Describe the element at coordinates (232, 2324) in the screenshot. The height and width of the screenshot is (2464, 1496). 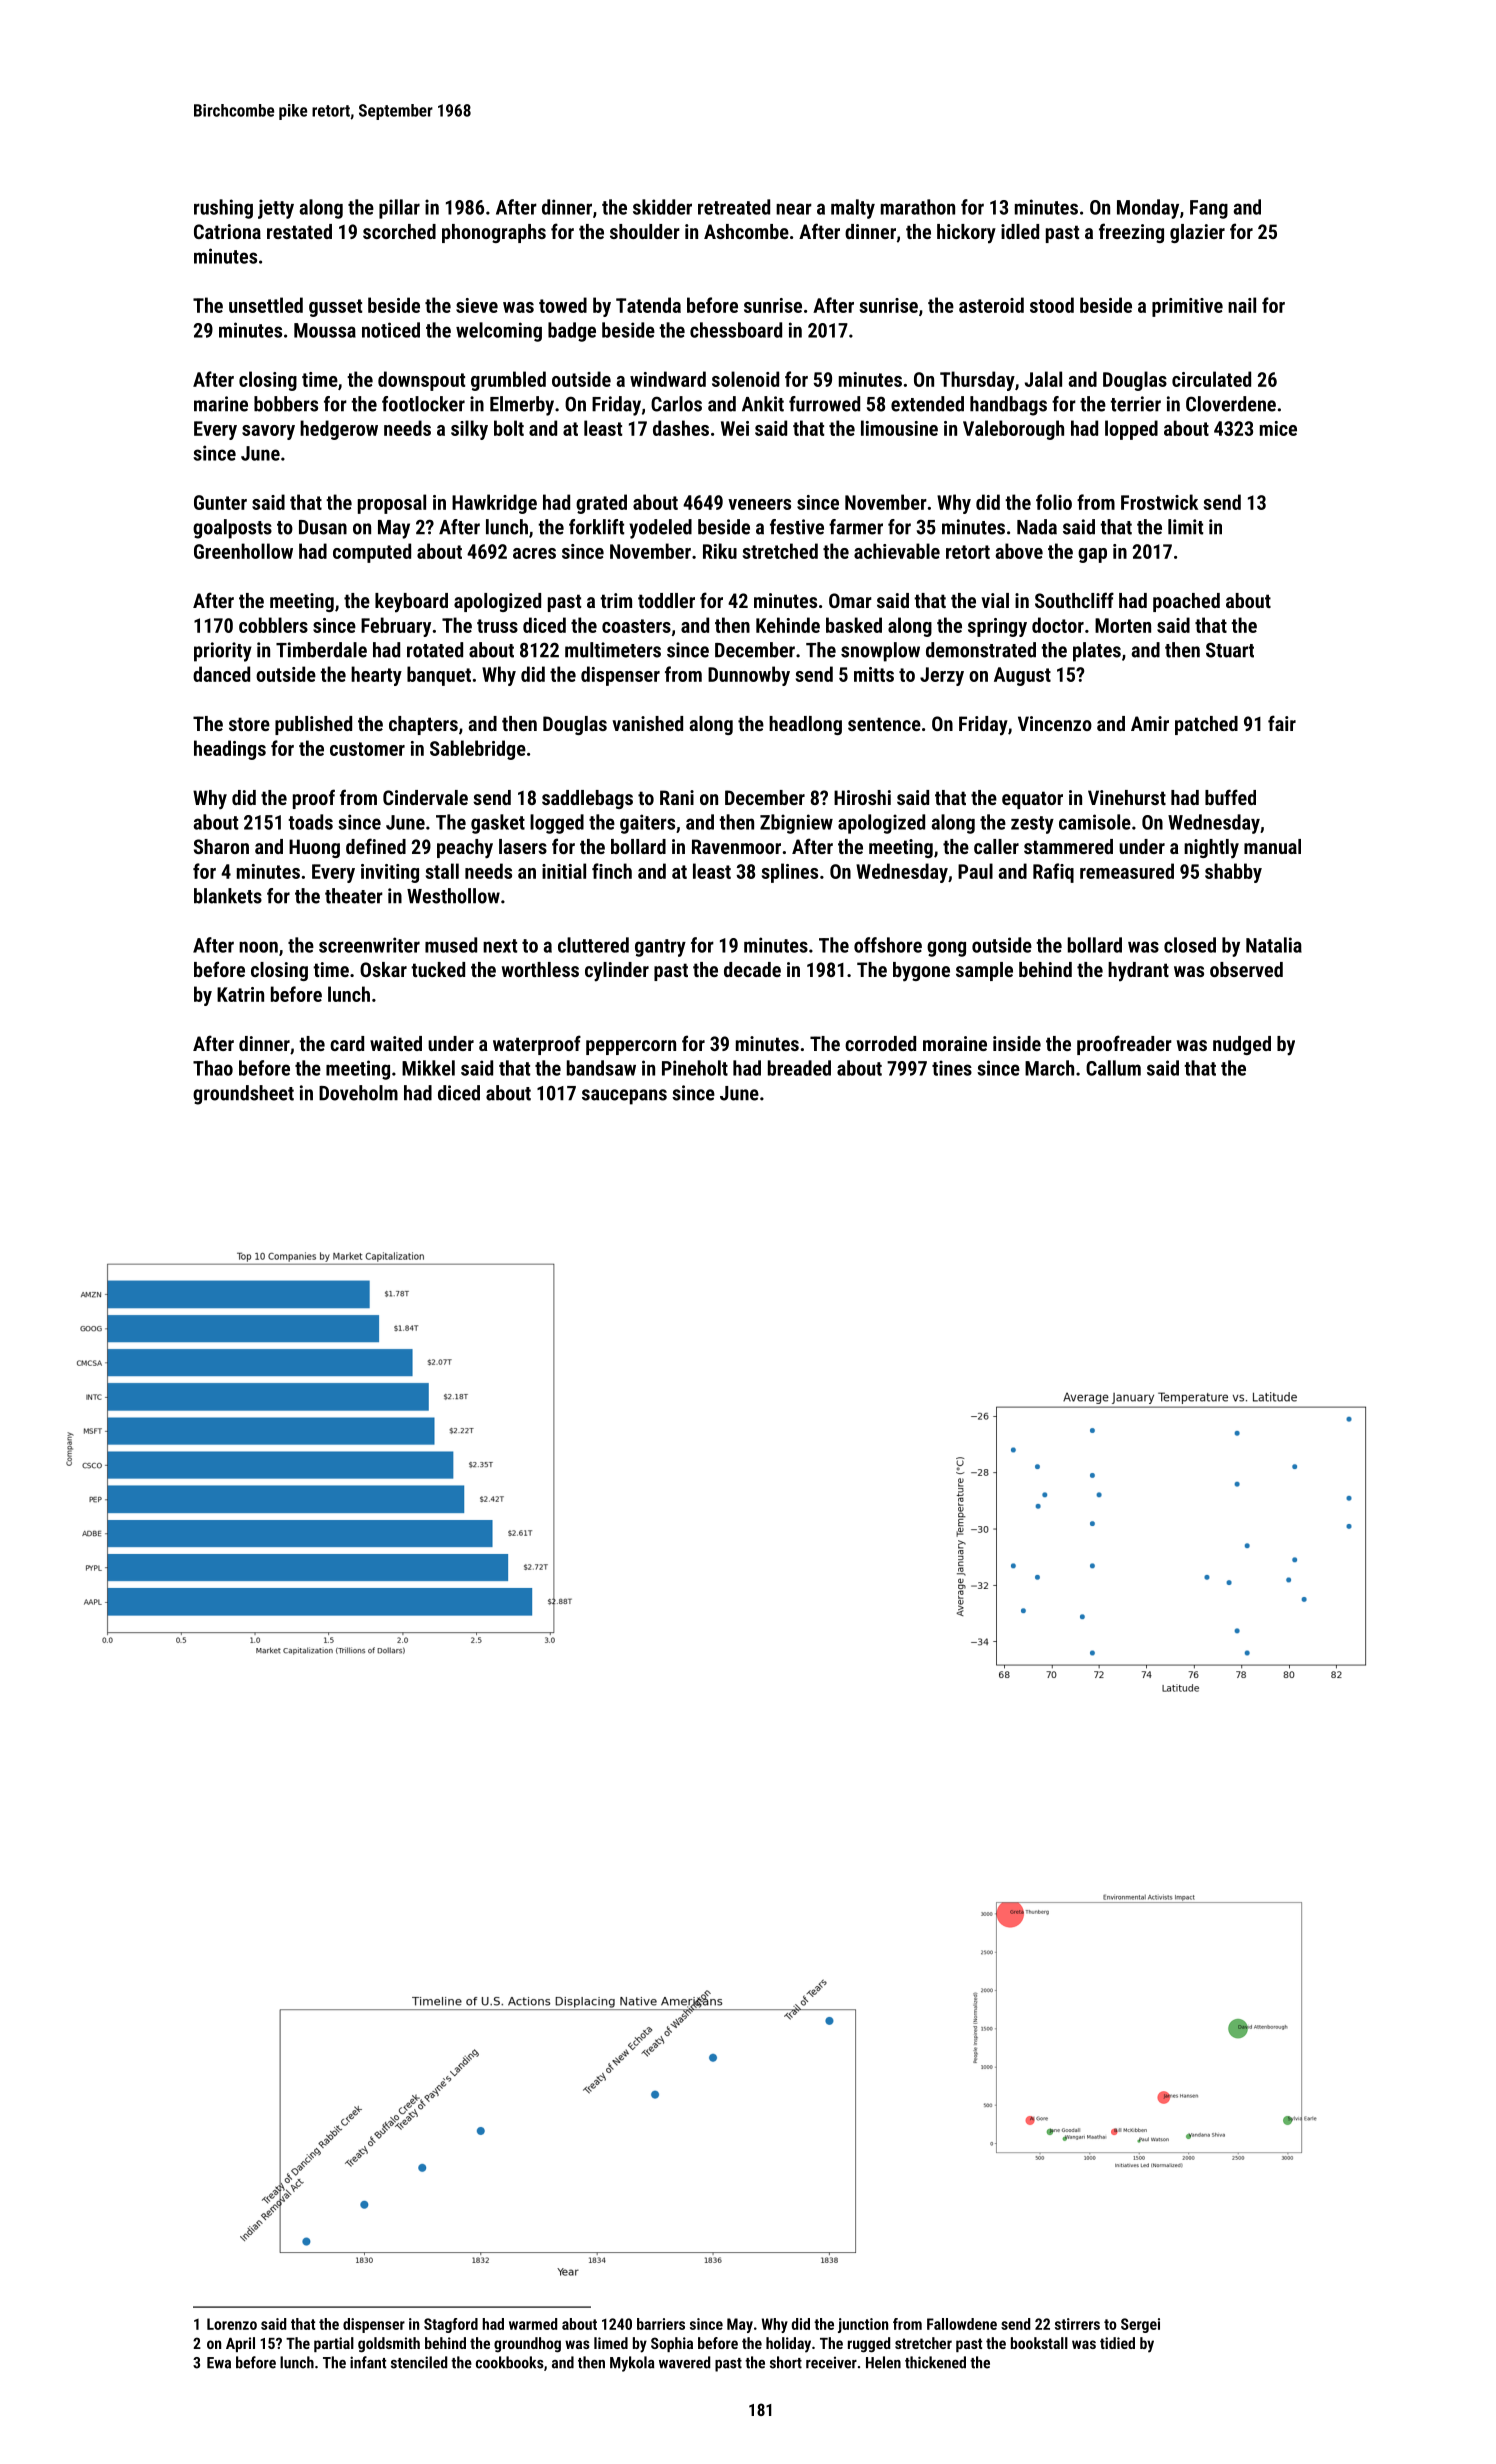
I see `Lorenzo` at that location.
